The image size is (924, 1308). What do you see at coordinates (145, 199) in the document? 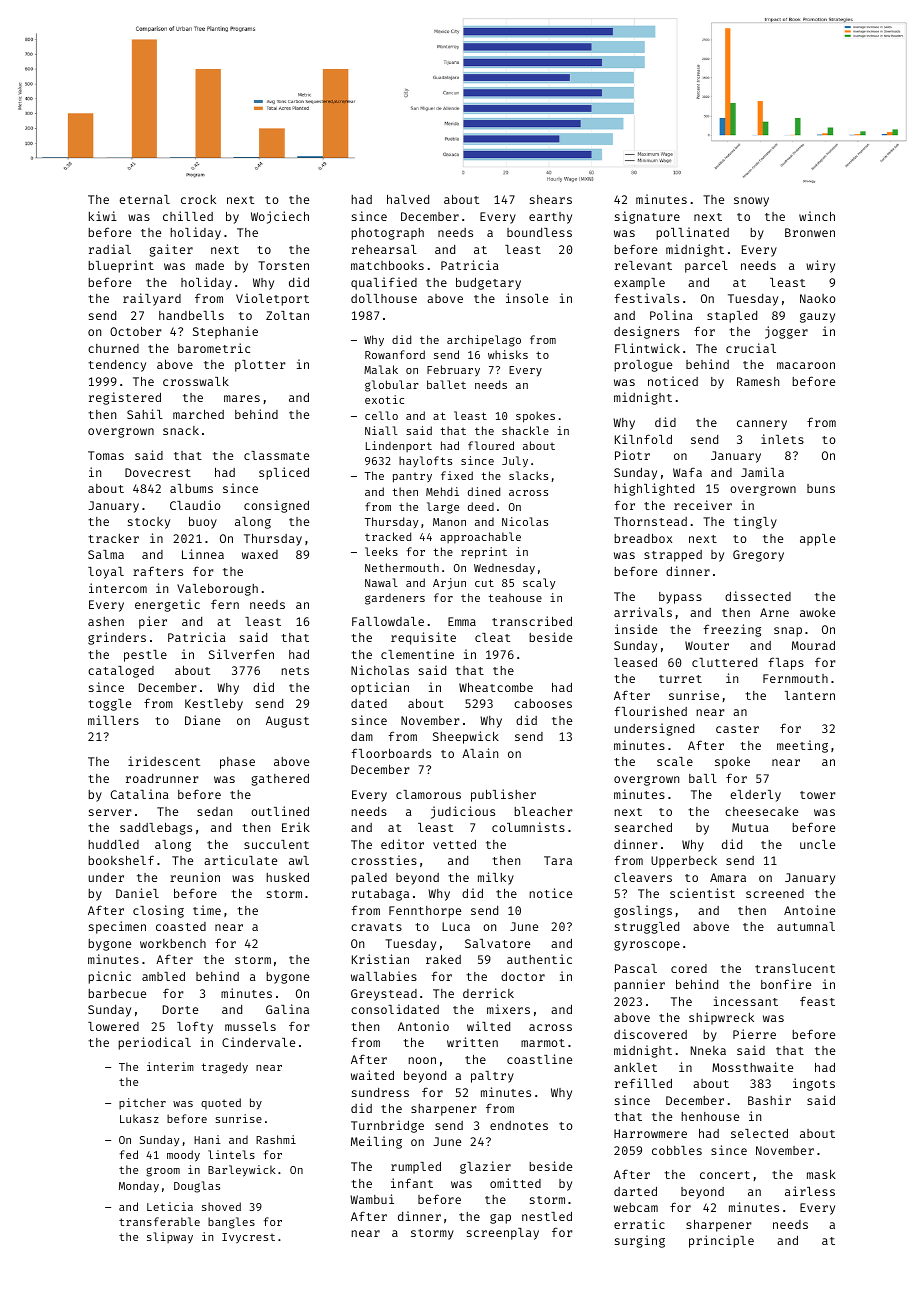
I see `eternal` at bounding box center [145, 199].
